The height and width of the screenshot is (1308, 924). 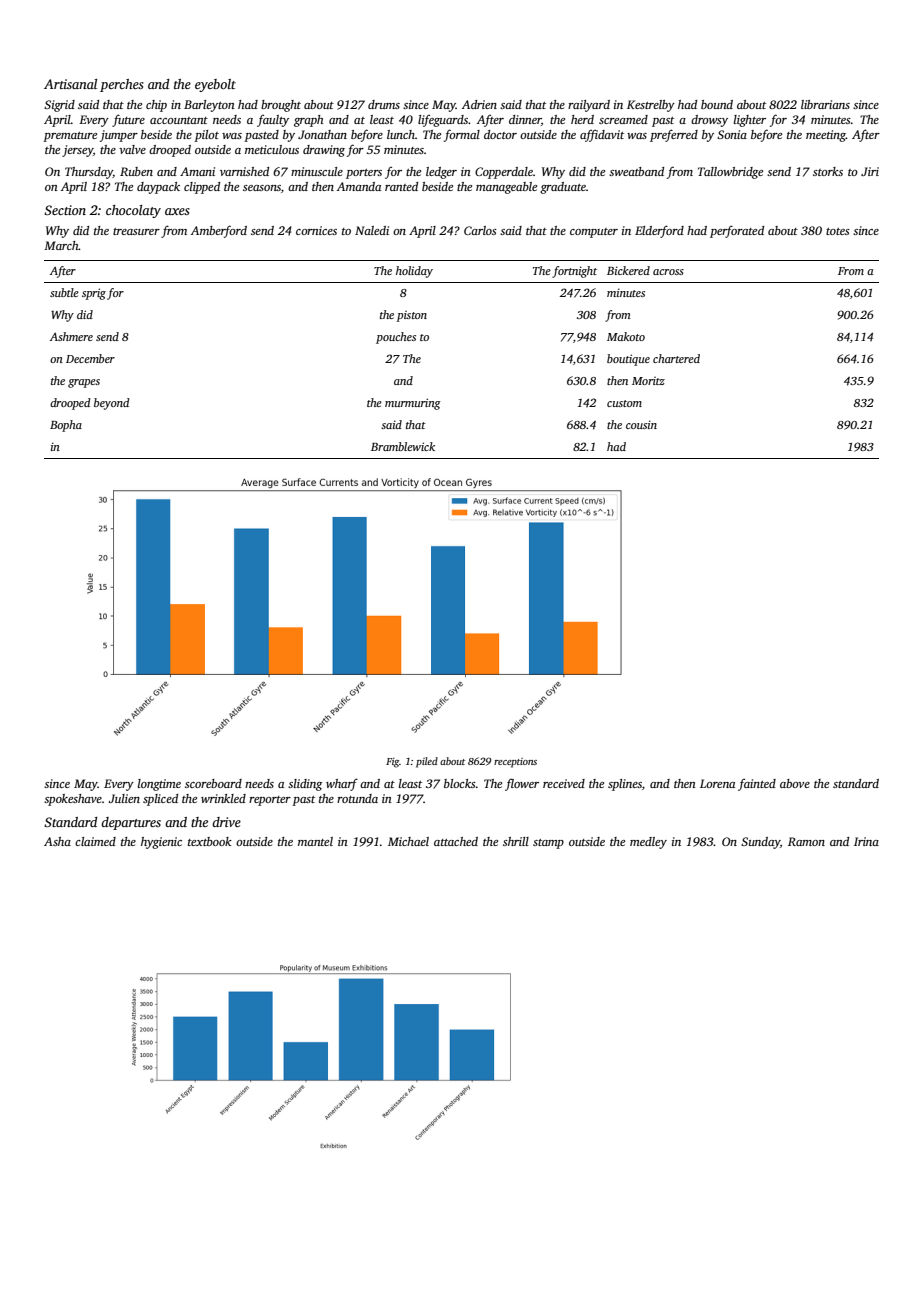 What do you see at coordinates (479, 104) in the screenshot?
I see `Adrien` at bounding box center [479, 104].
